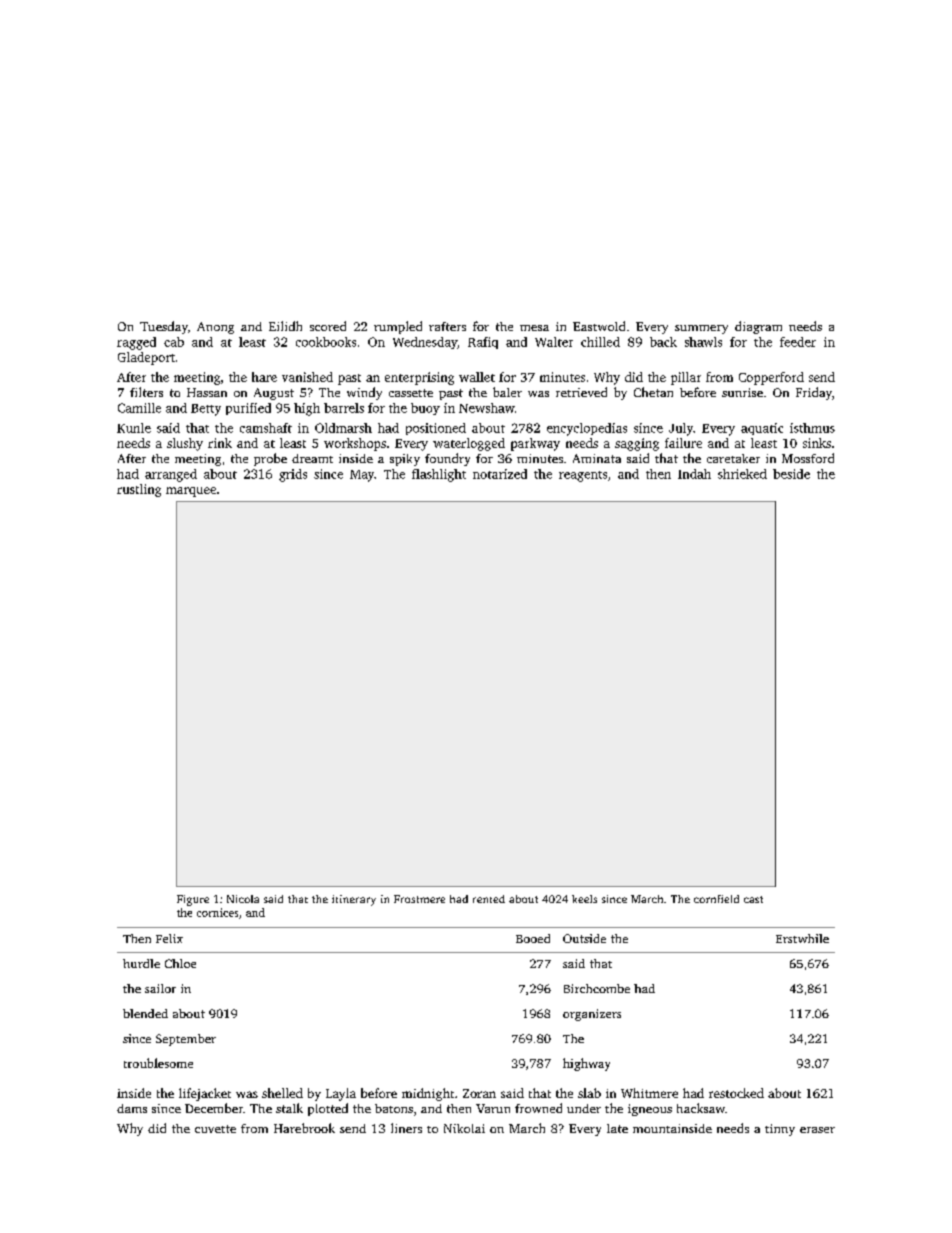  What do you see at coordinates (500, 474) in the image?
I see `notarized` at bounding box center [500, 474].
